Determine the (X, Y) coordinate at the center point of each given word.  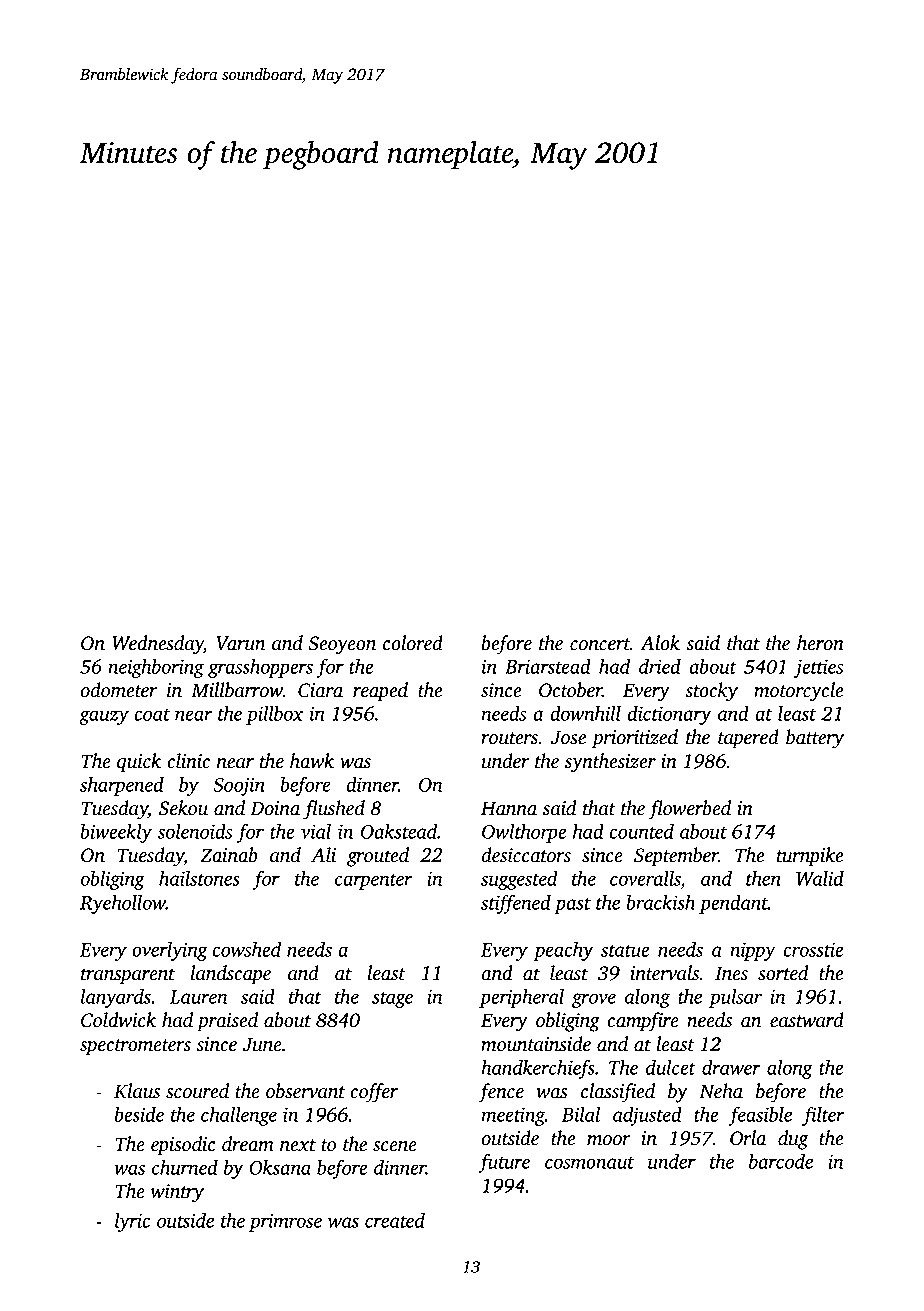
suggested (519, 880)
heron (820, 643)
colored (413, 643)
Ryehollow (123, 904)
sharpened (122, 786)
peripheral (521, 998)
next (298, 1145)
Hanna (509, 808)
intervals (665, 973)
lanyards (116, 998)
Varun (241, 643)
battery (815, 739)
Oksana (280, 1167)
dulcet (671, 1067)
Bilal (581, 1114)
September (676, 857)
